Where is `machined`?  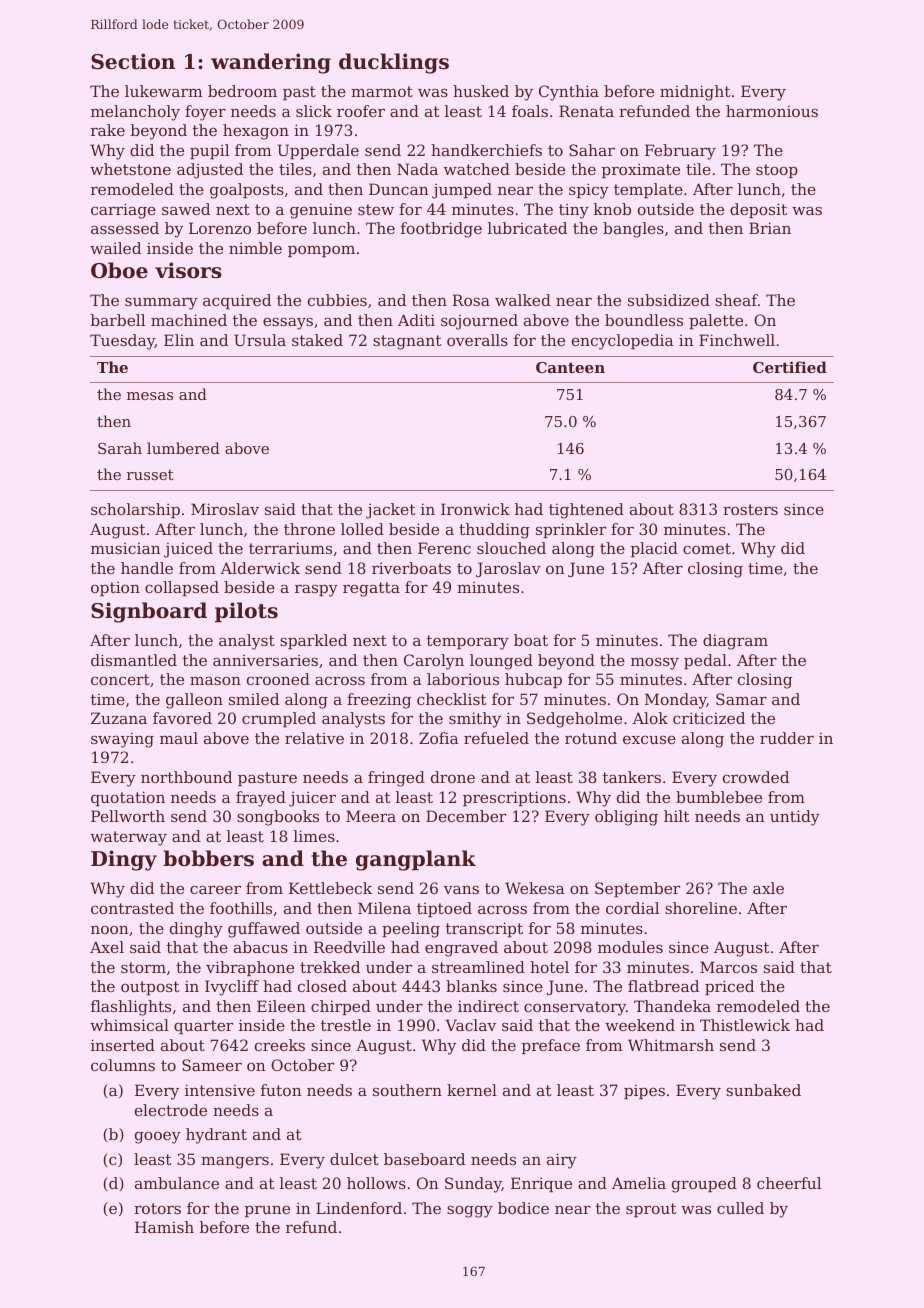
machined is located at coordinates (189, 320).
